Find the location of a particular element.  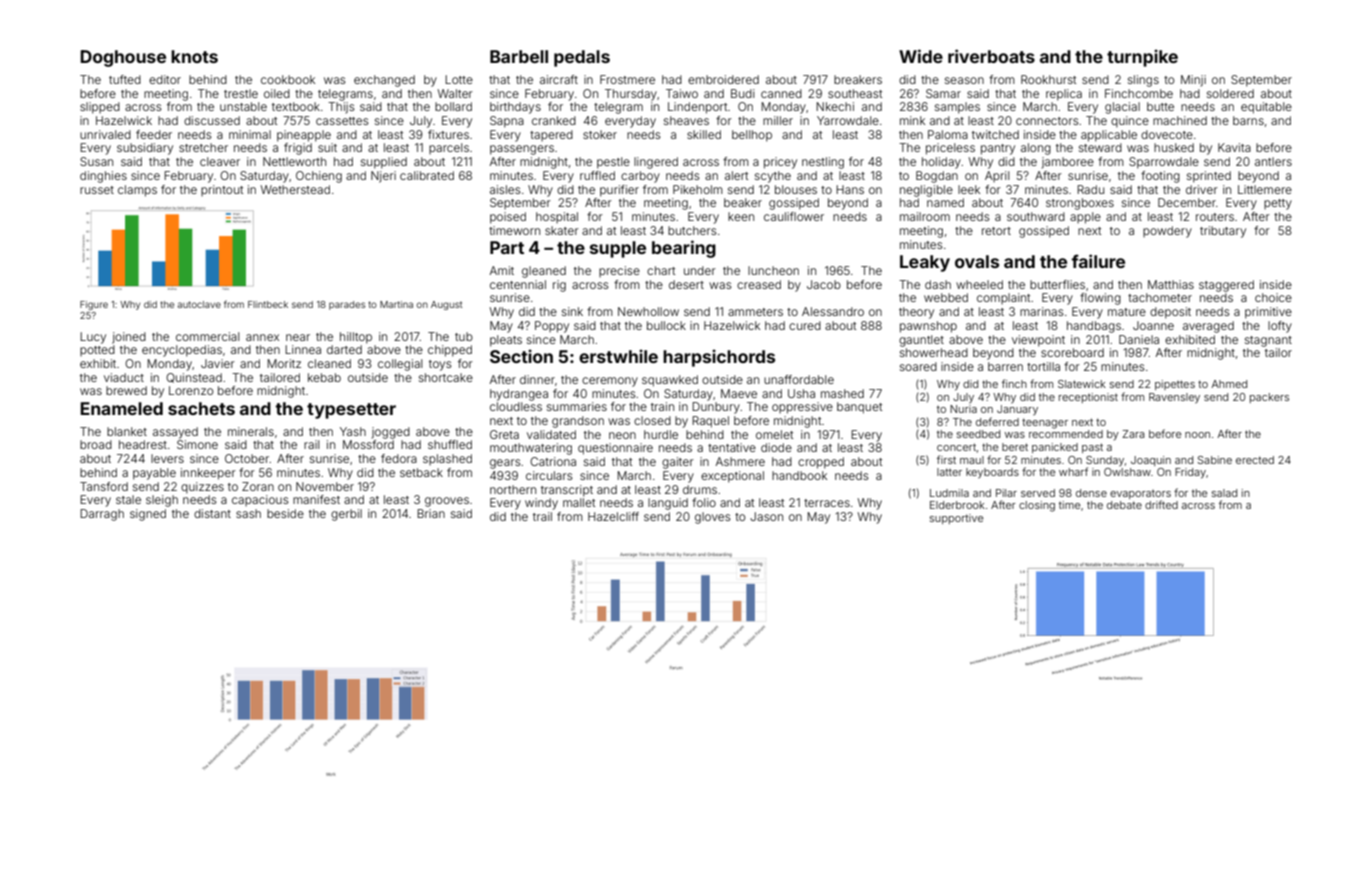

pedals is located at coordinates (582, 58).
